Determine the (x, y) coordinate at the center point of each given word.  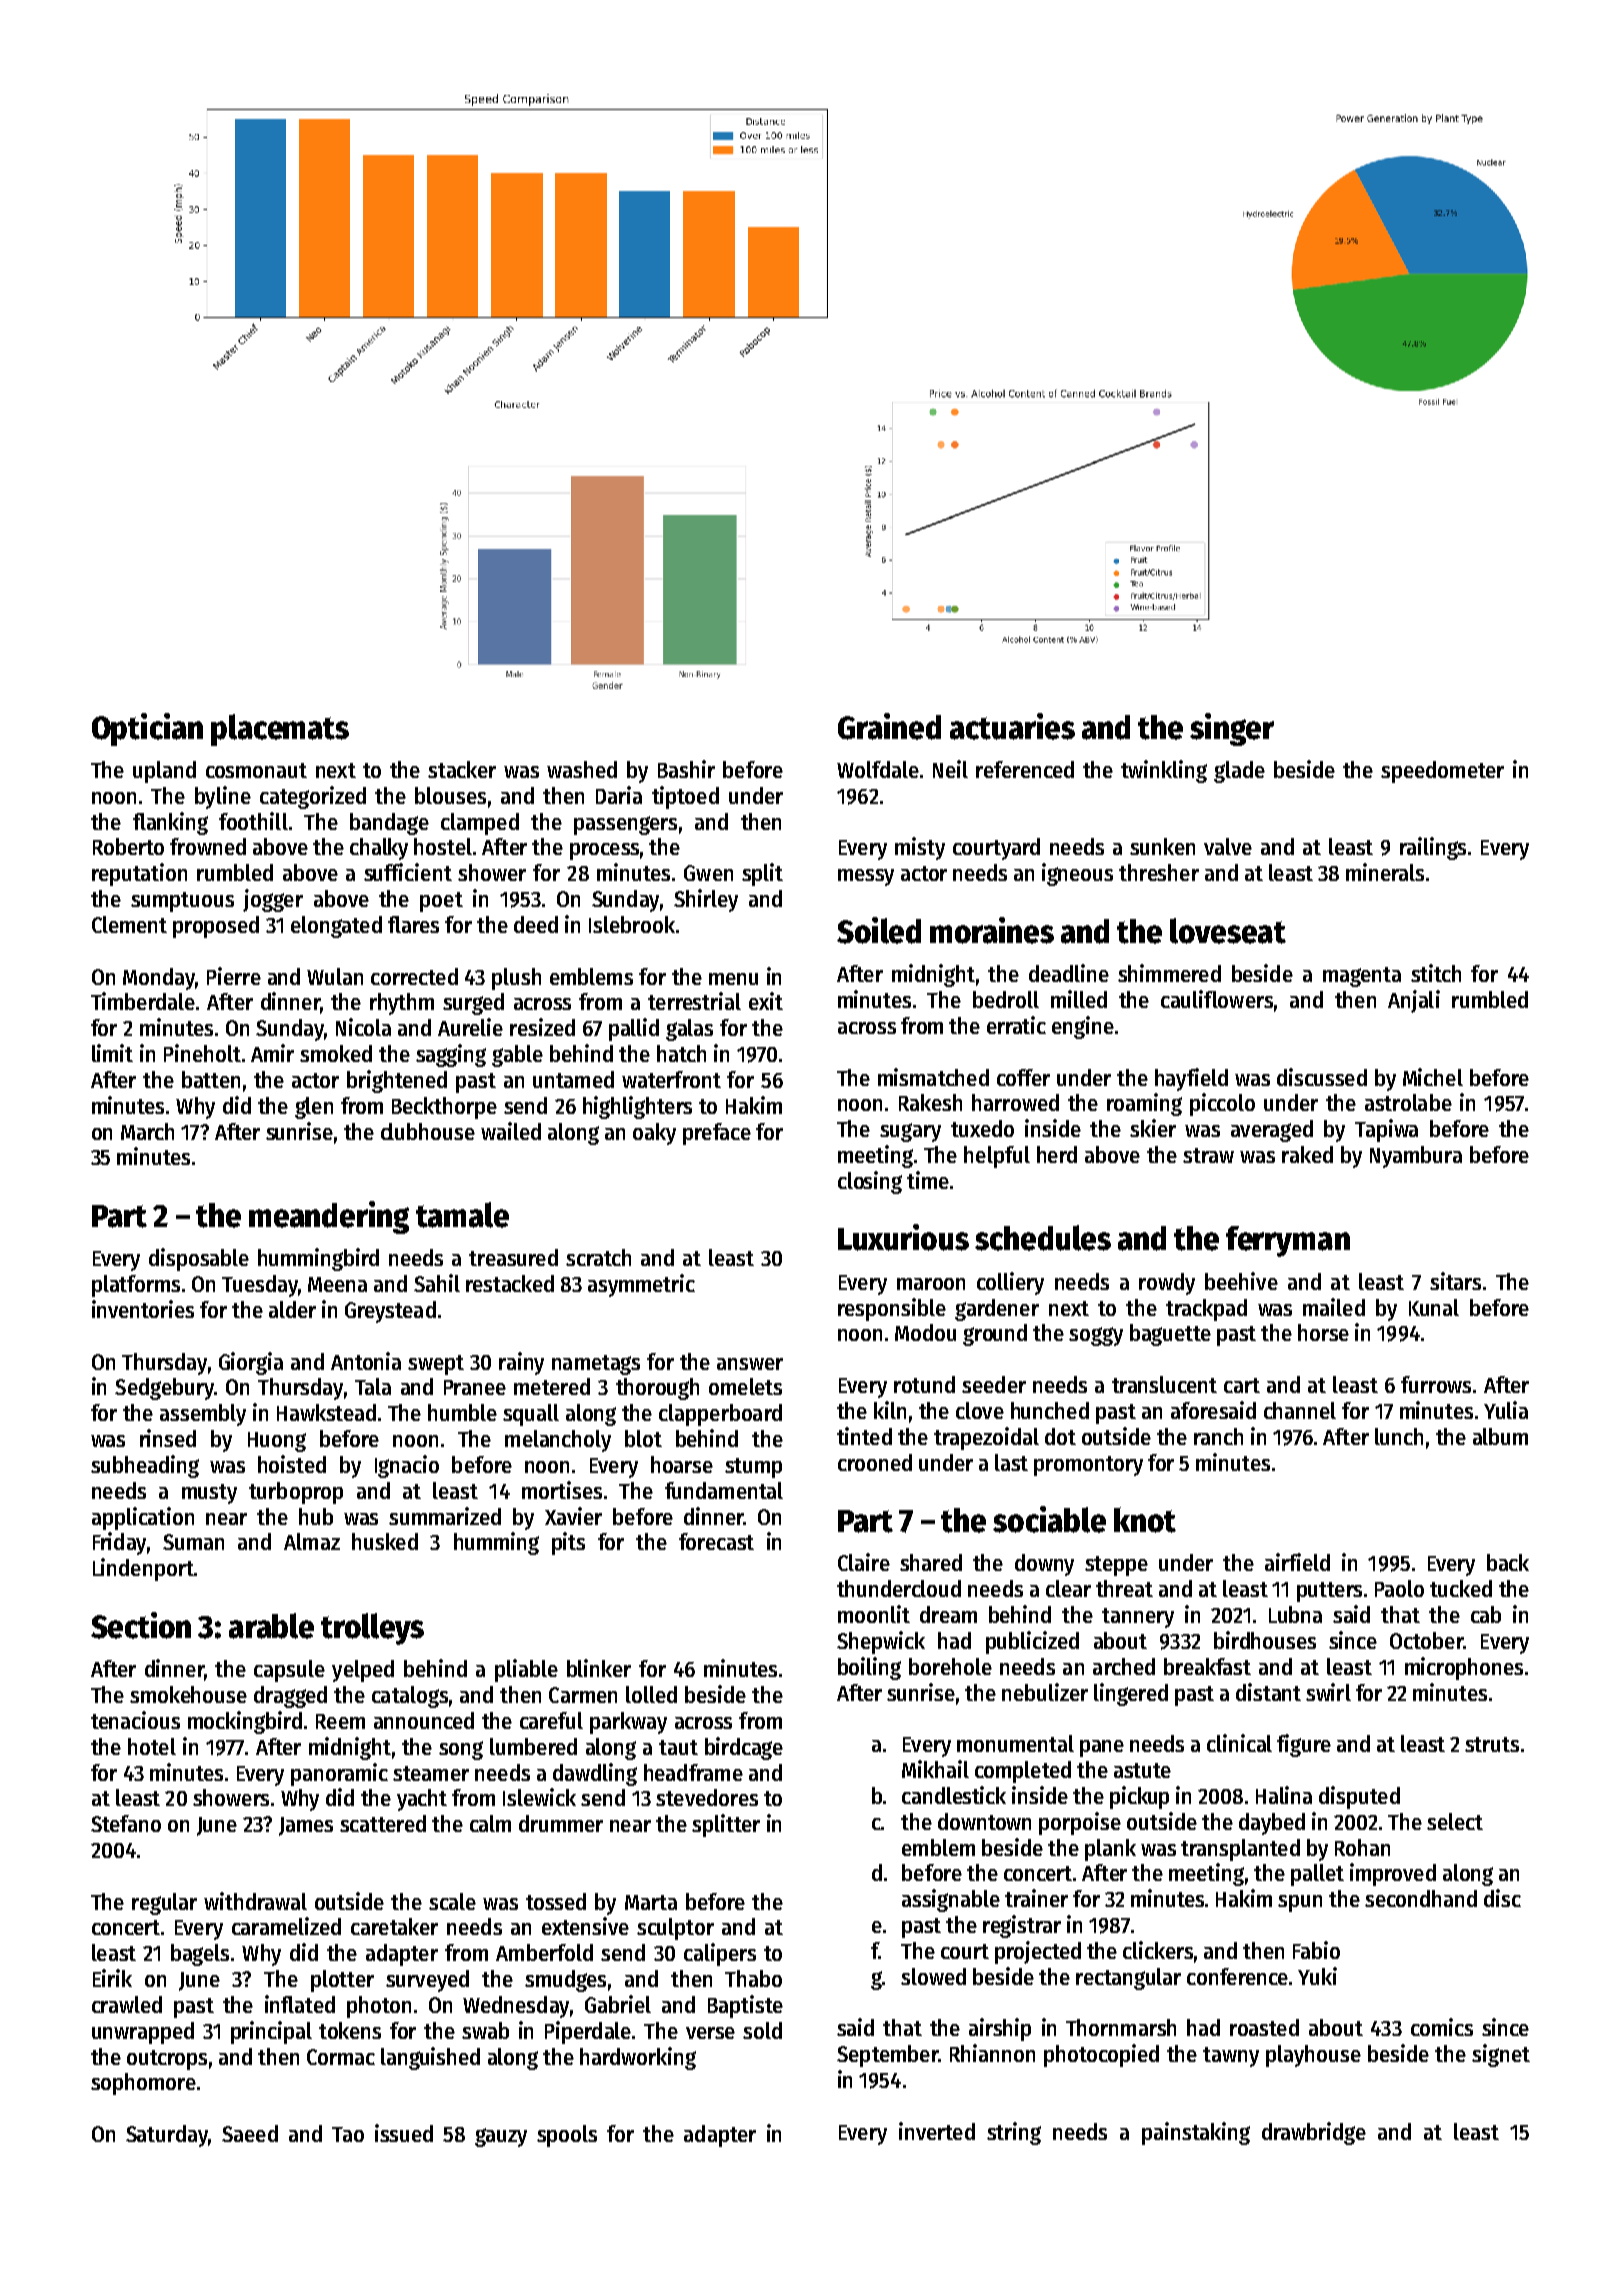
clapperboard (720, 1415)
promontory (1088, 1466)
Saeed (250, 2133)
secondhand (1421, 1898)
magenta (1362, 977)
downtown (984, 1821)
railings (1433, 848)
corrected (414, 976)
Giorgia (251, 1363)
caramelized (286, 1926)
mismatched (933, 1077)
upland (164, 772)
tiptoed (685, 797)
